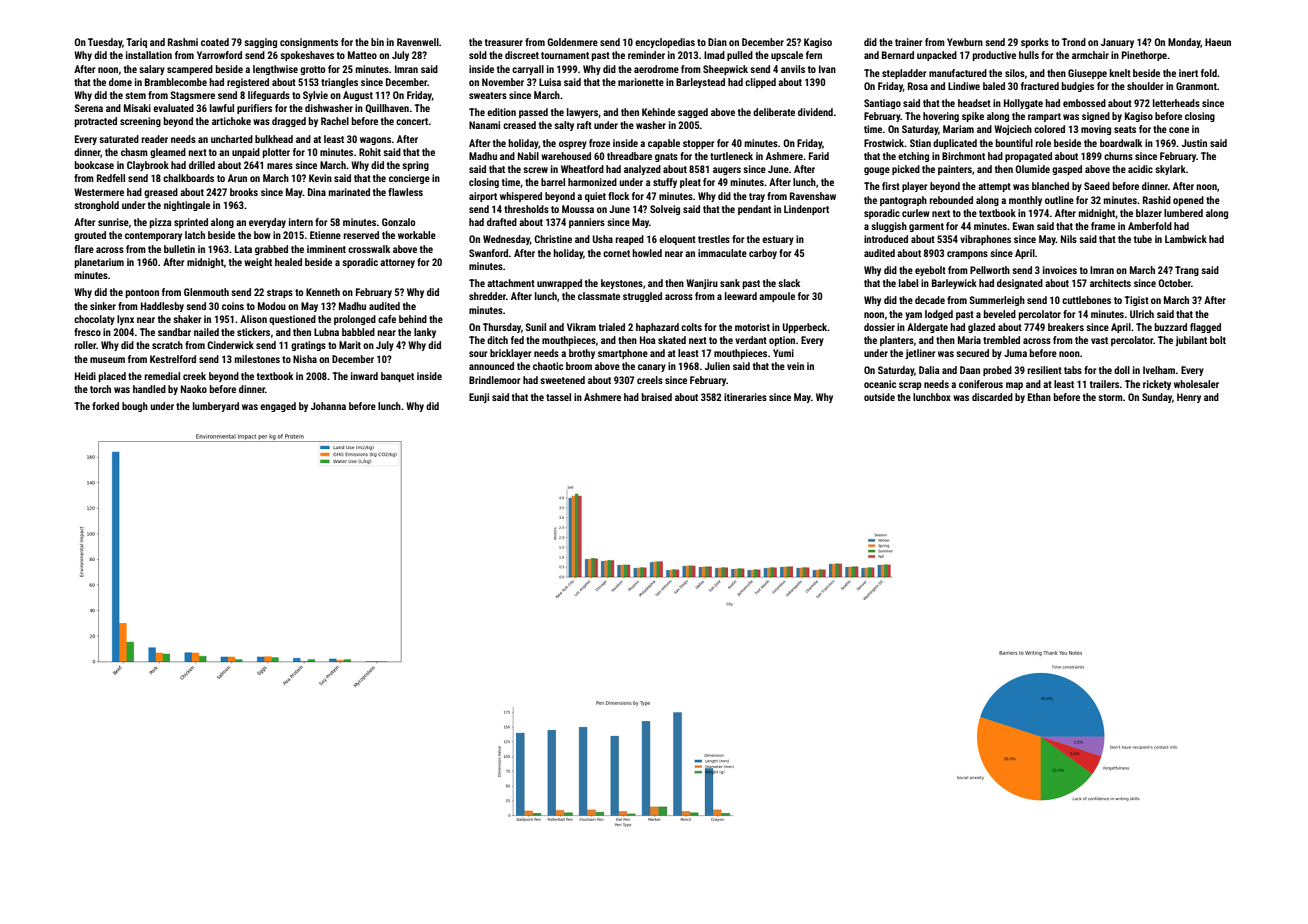  Describe the element at coordinates (278, 407) in the document. I see `engaged` at that location.
